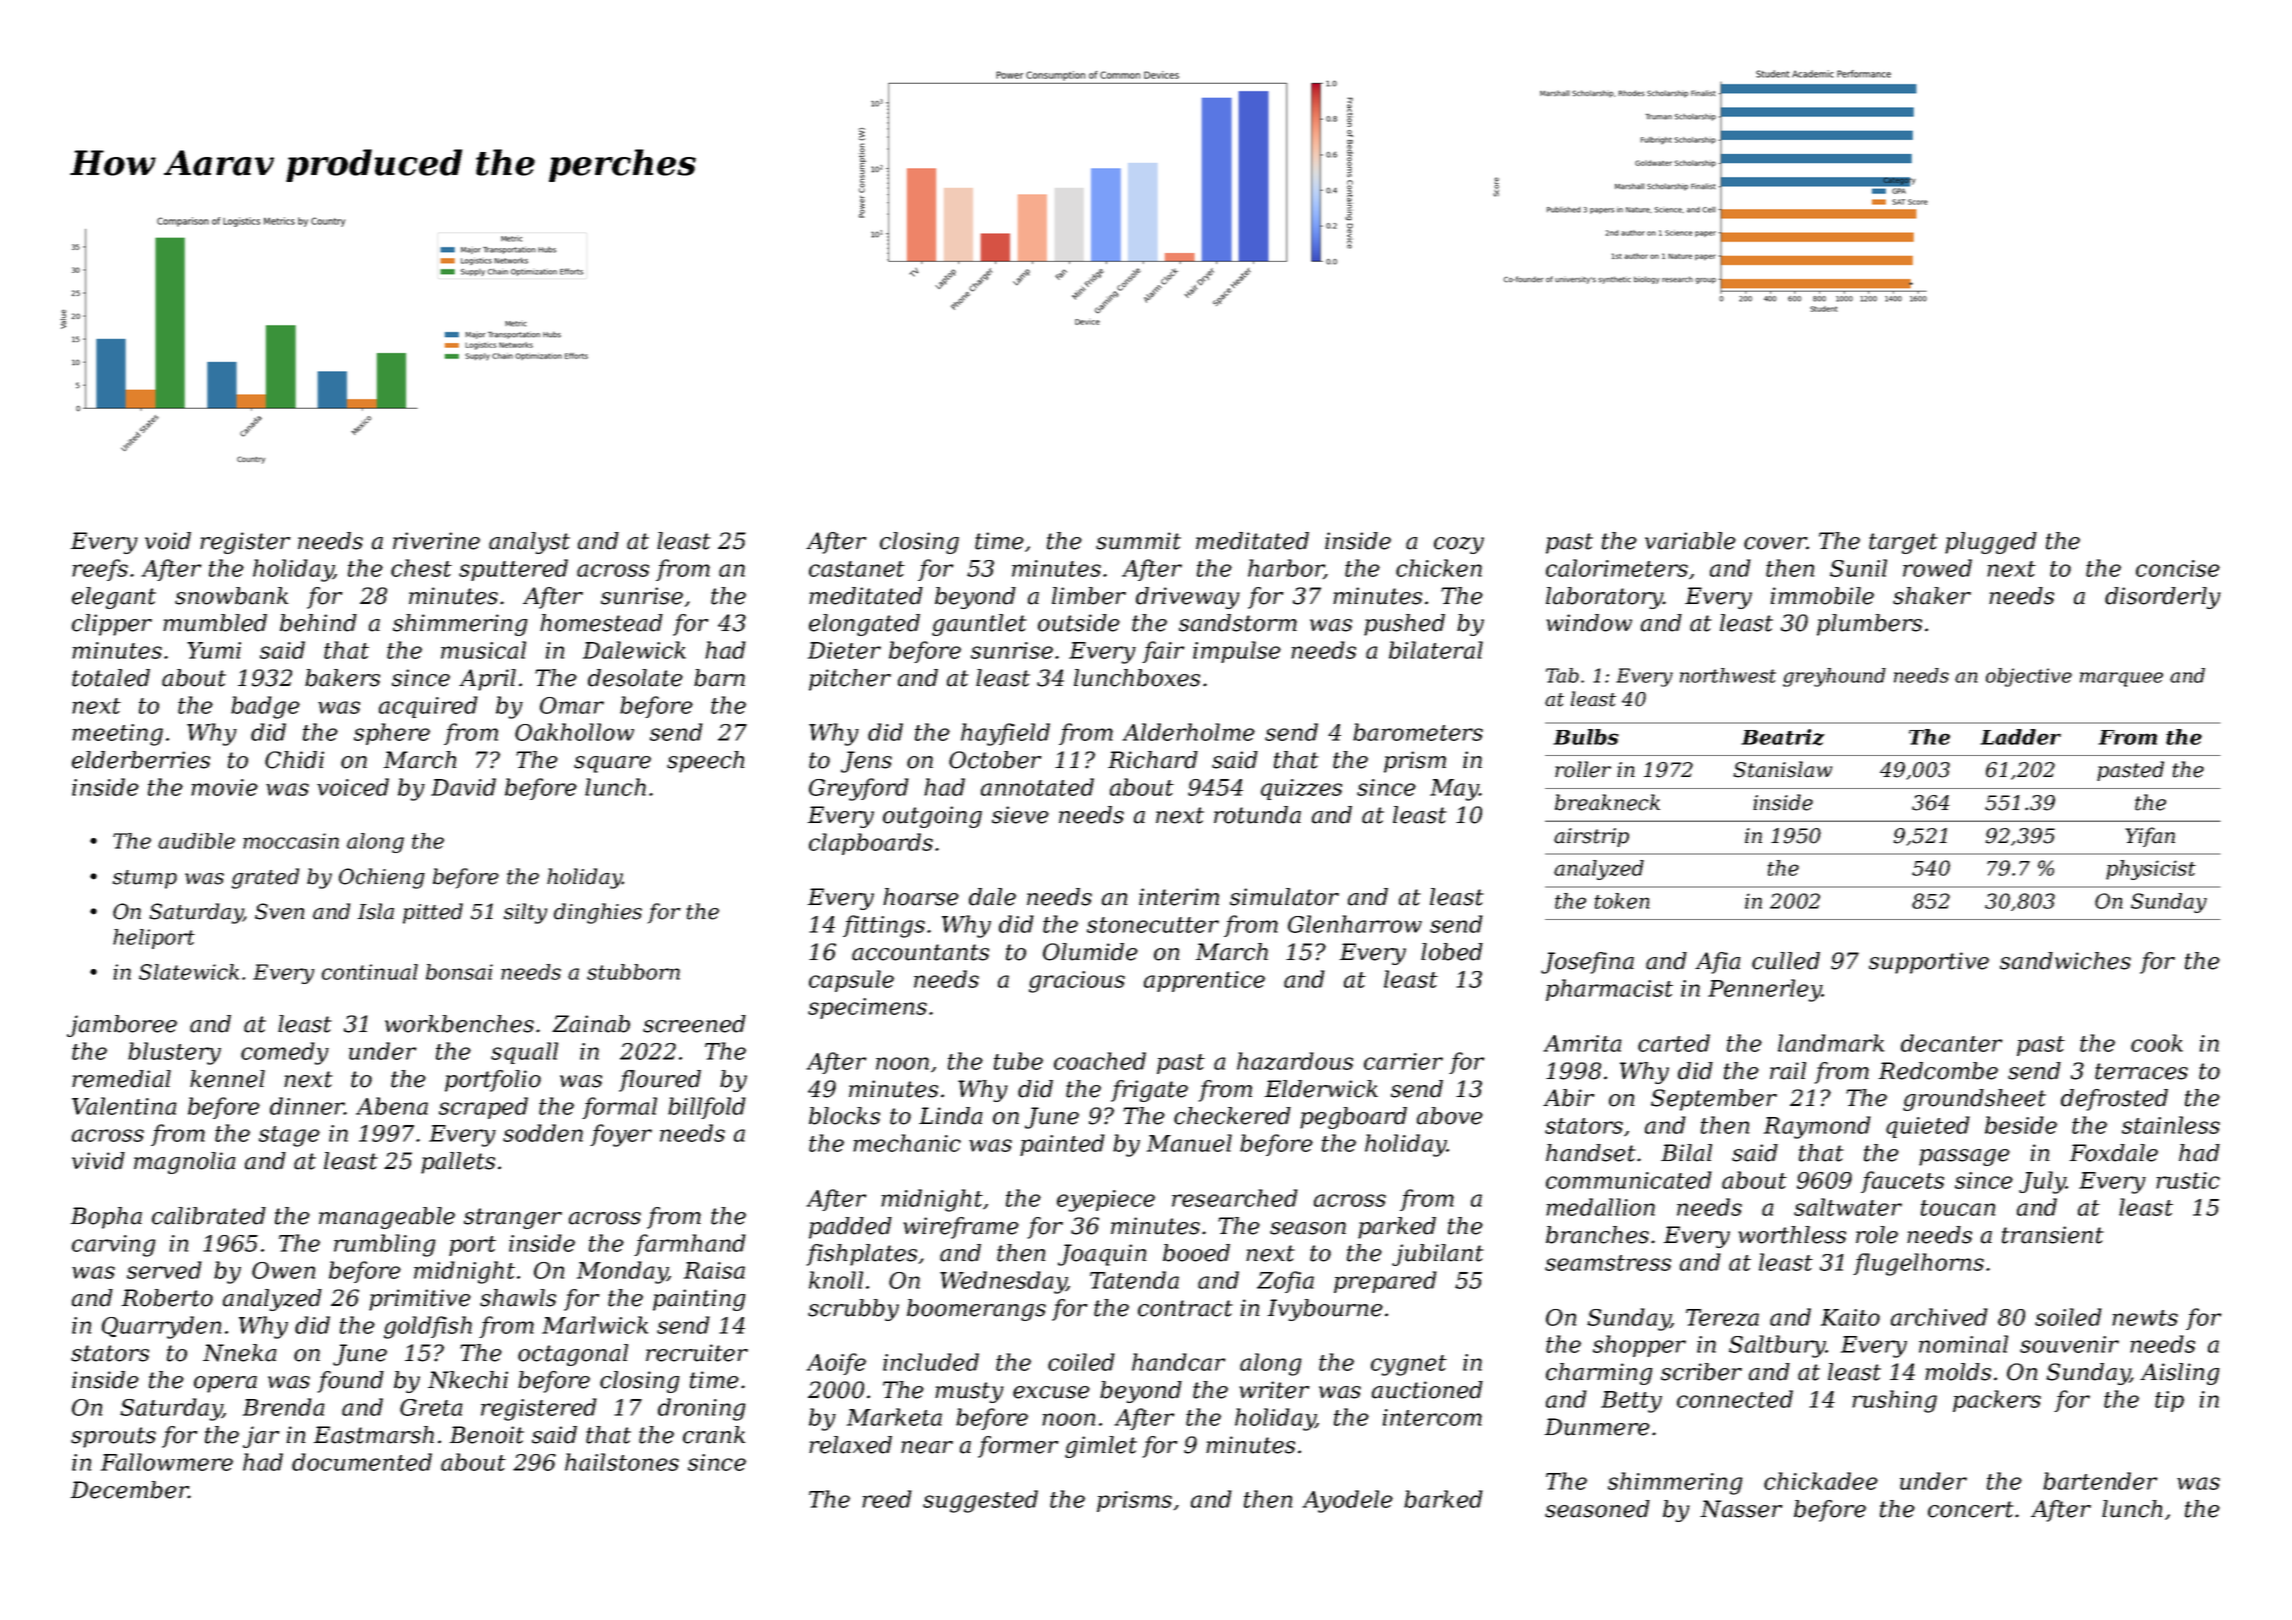 The image size is (2292, 1620). I want to click on faucets, so click(1902, 1182).
